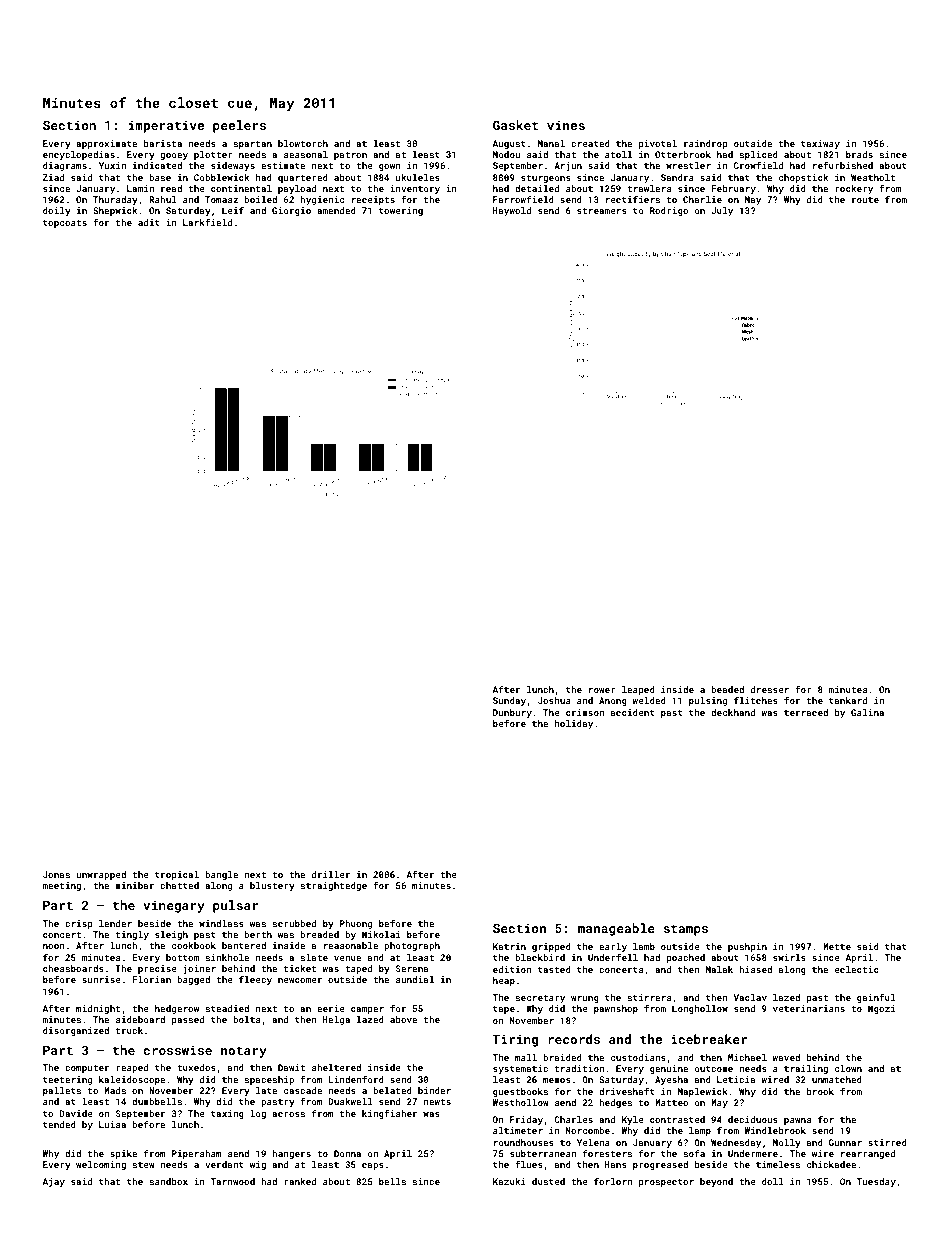 The image size is (952, 1233). What do you see at coordinates (115, 211) in the screenshot?
I see `Shepwick` at bounding box center [115, 211].
